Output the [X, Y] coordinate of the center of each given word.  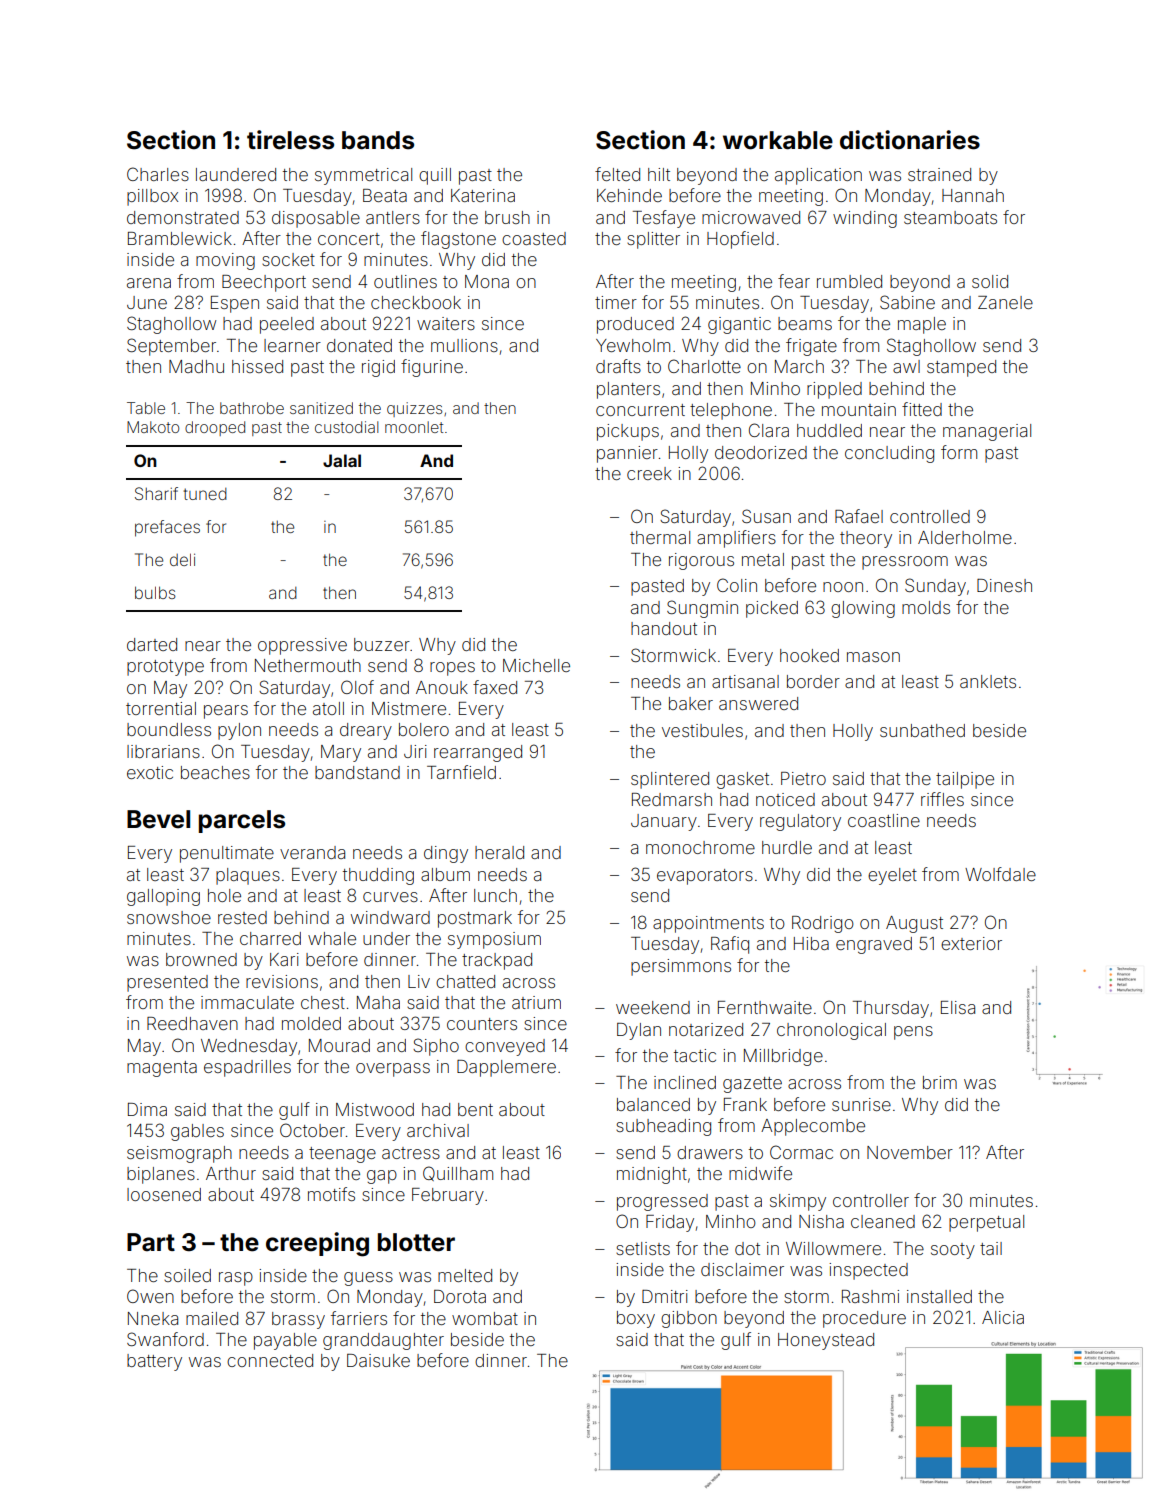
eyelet [892, 876]
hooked [809, 655]
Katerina [483, 195]
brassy [298, 1320]
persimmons [681, 967]
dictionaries [910, 140]
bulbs [155, 592]
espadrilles [247, 1068]
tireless [290, 140]
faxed [495, 687]
